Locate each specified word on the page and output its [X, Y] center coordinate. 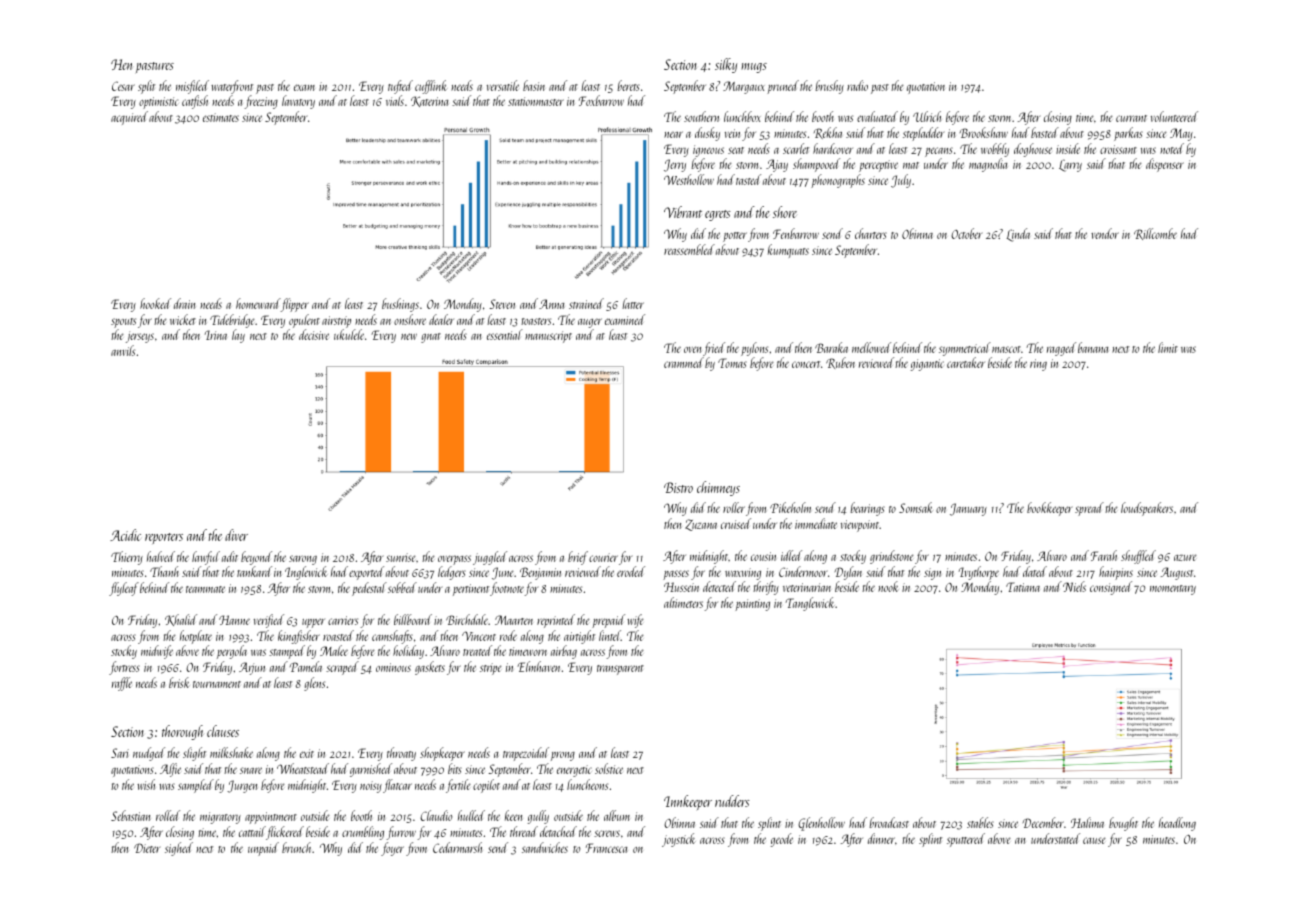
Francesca [606, 848]
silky [726, 65]
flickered [285, 833]
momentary [1173, 590]
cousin [763, 556]
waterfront [232, 87]
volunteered [1174, 116]
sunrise [401, 557]
